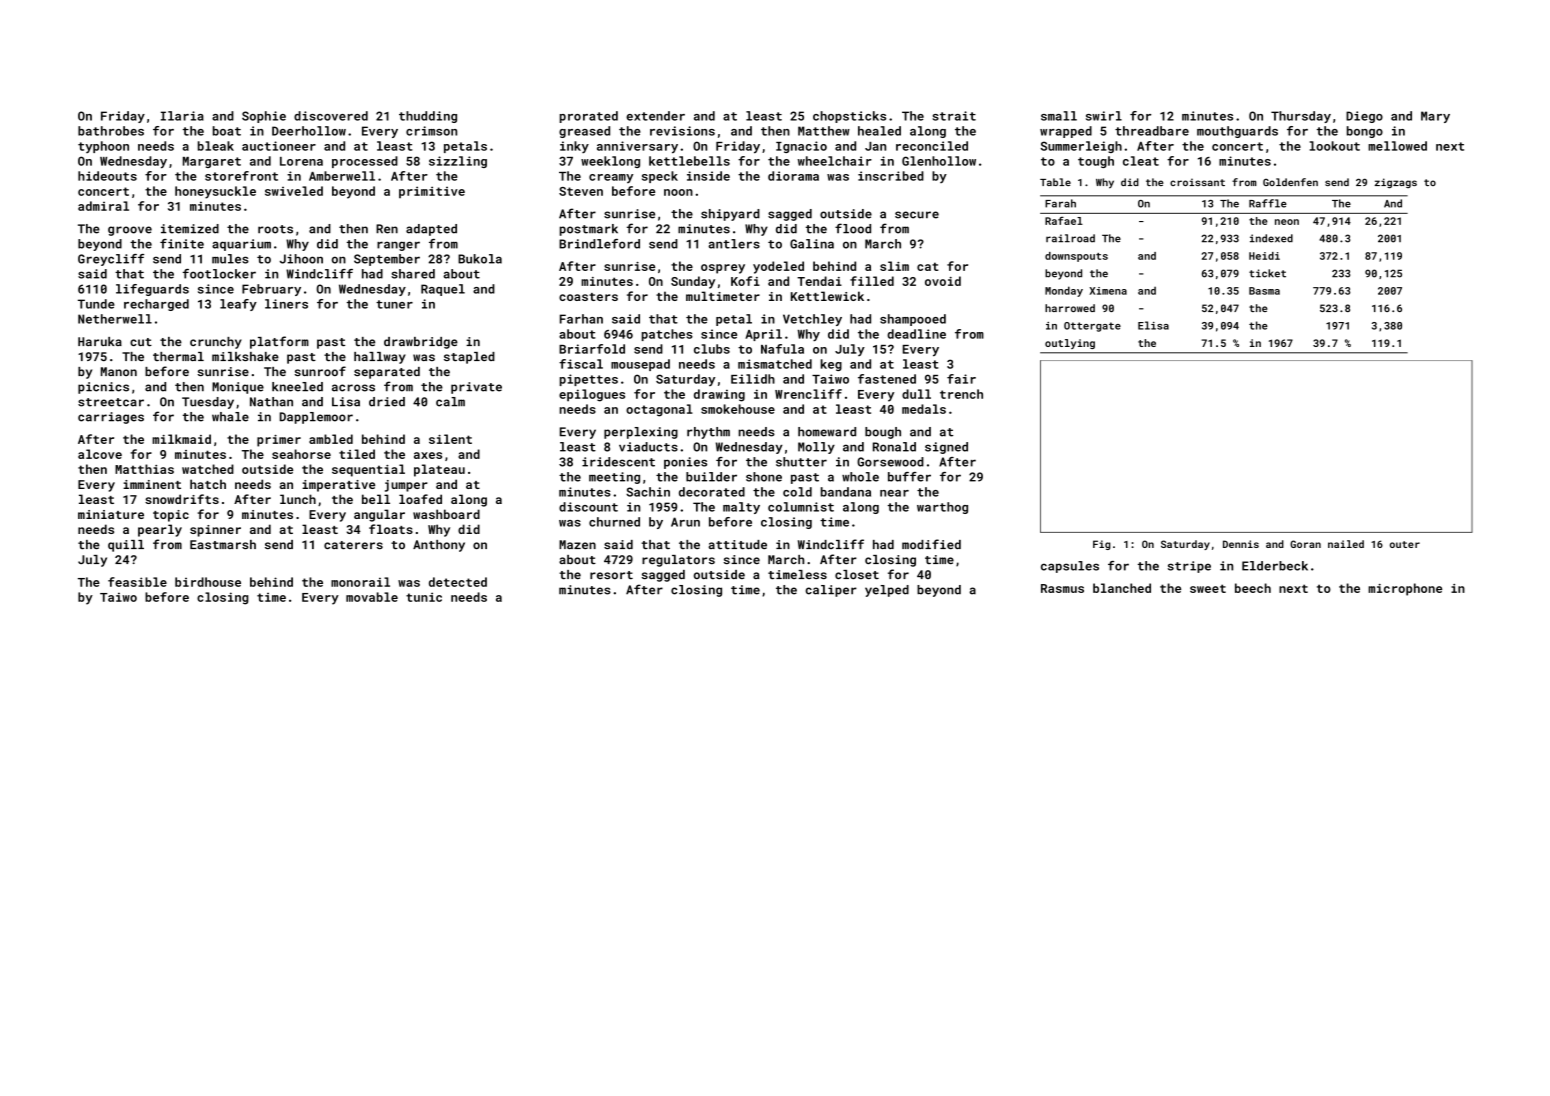 The image size is (1550, 1096). Describe the element at coordinates (827, 432) in the screenshot. I see `homeward` at that location.
